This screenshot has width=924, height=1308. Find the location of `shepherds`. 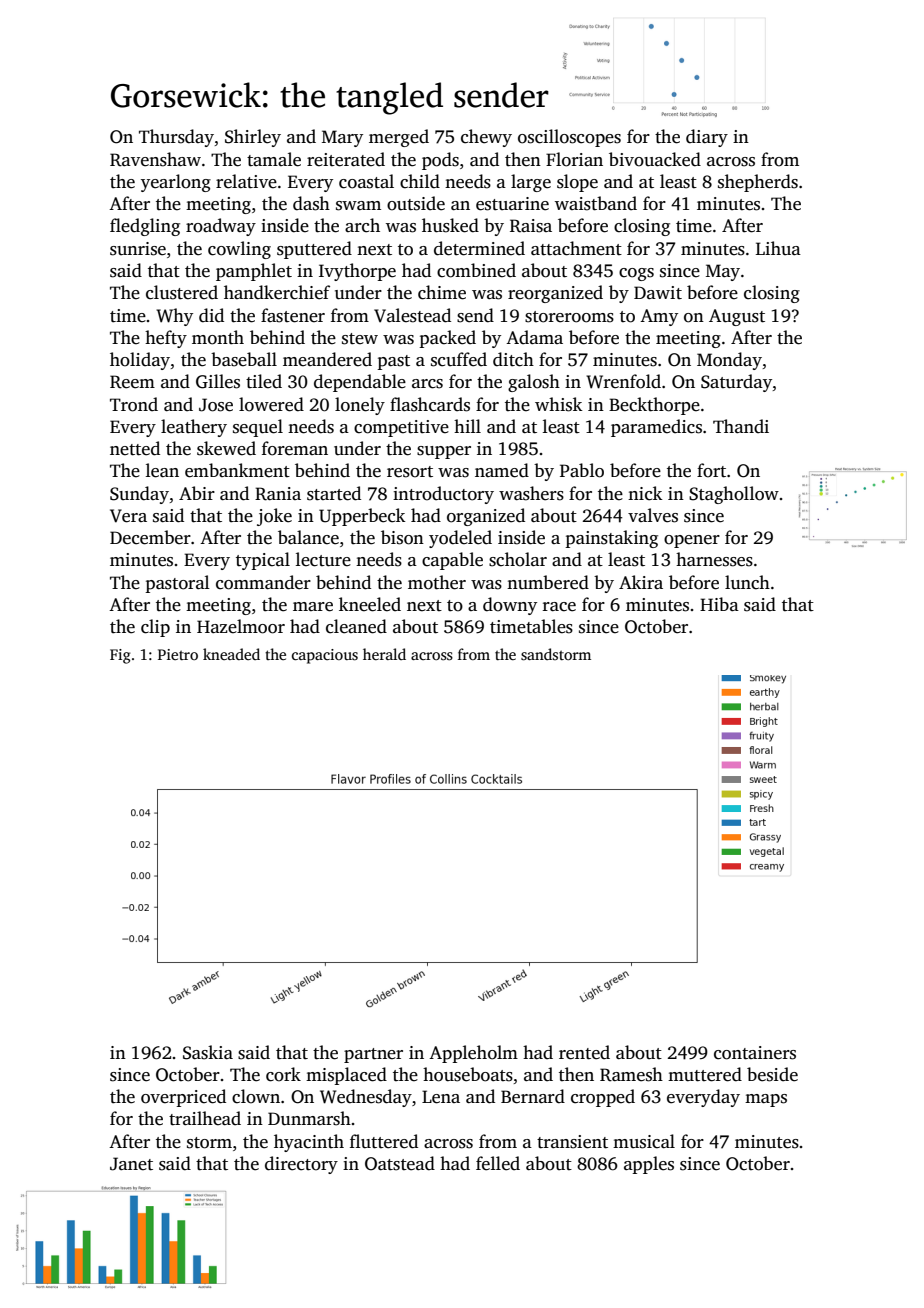

shepherds is located at coordinates (758, 183).
